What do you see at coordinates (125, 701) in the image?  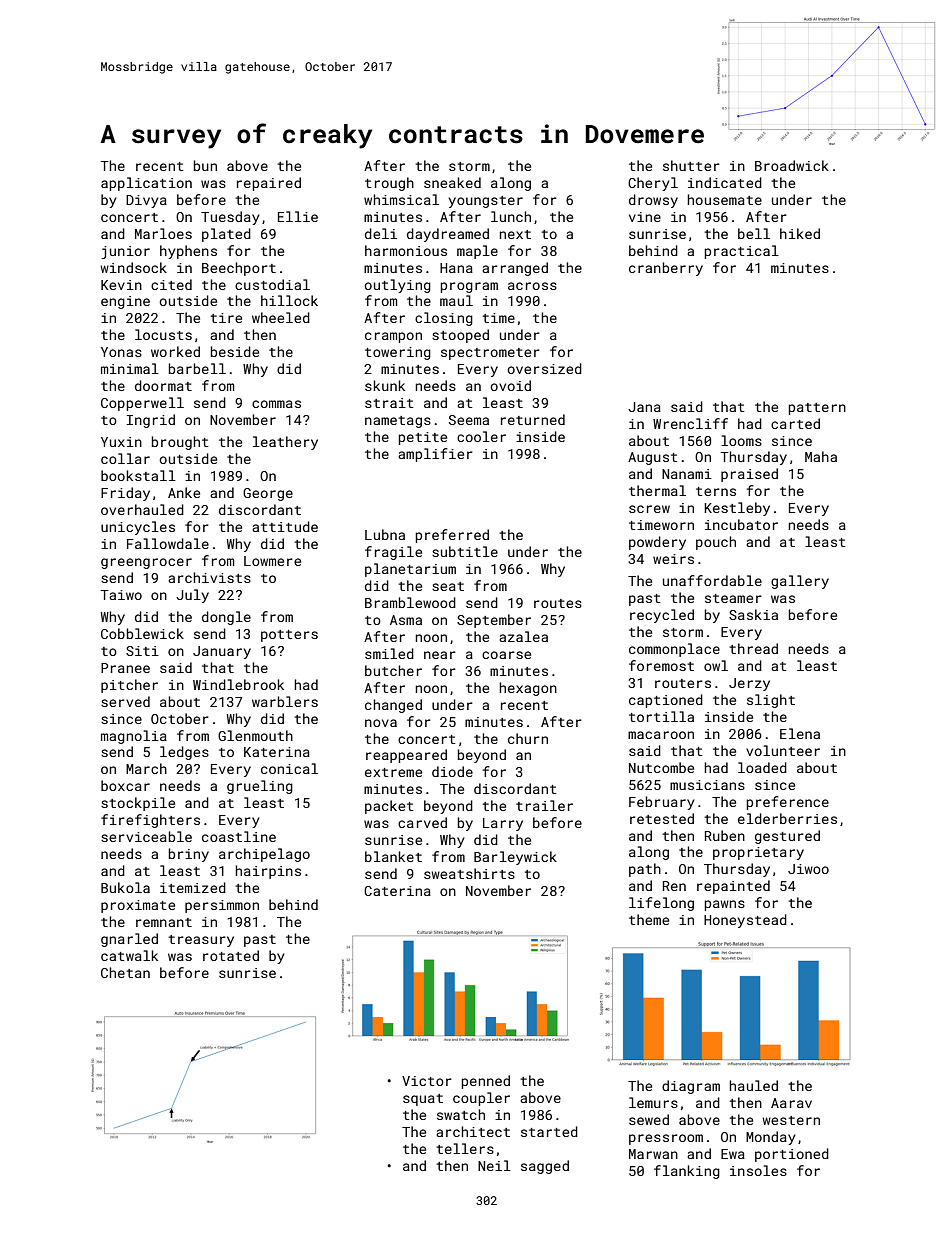 I see `served` at bounding box center [125, 701].
